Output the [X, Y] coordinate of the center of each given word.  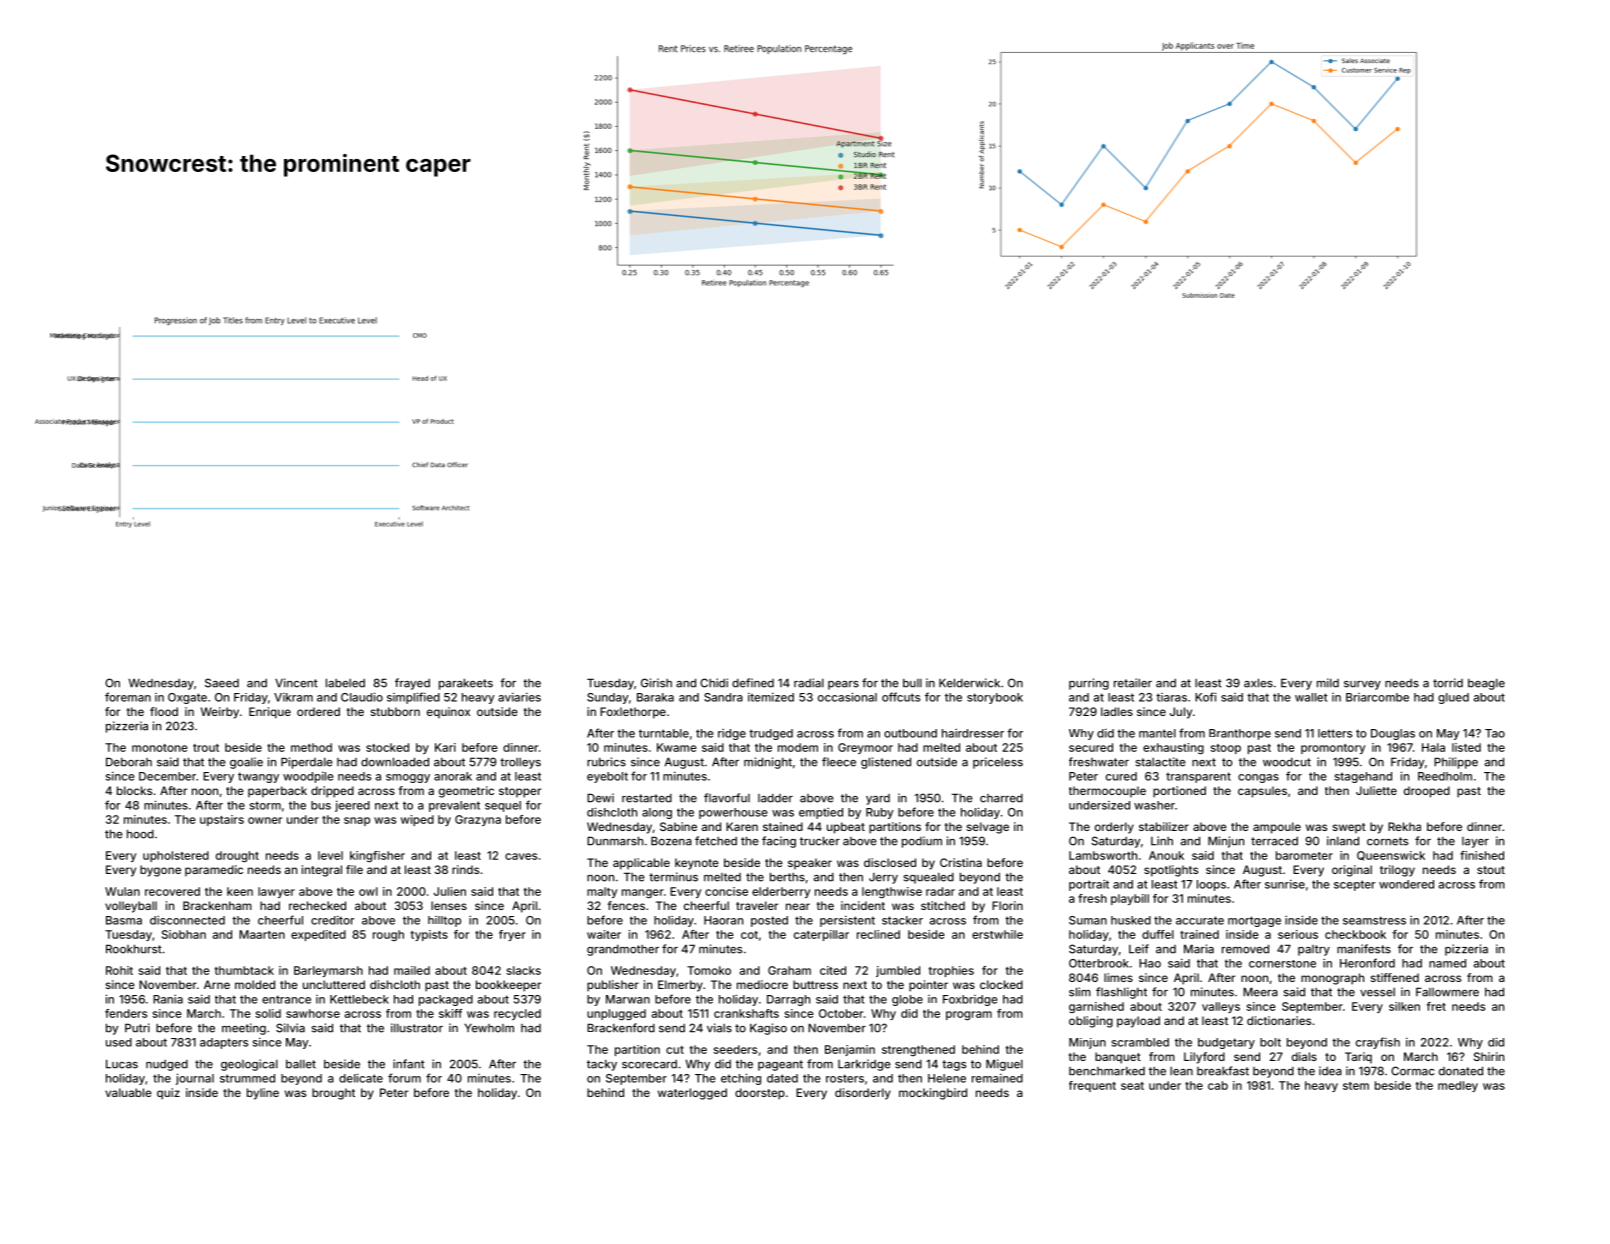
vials [719, 1028]
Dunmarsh [615, 841]
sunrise [1285, 884]
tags [954, 1065]
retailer [1133, 683]
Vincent [296, 683]
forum [404, 1078]
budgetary [1226, 1043]
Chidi [714, 683]
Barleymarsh [328, 971]
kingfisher [377, 856]
